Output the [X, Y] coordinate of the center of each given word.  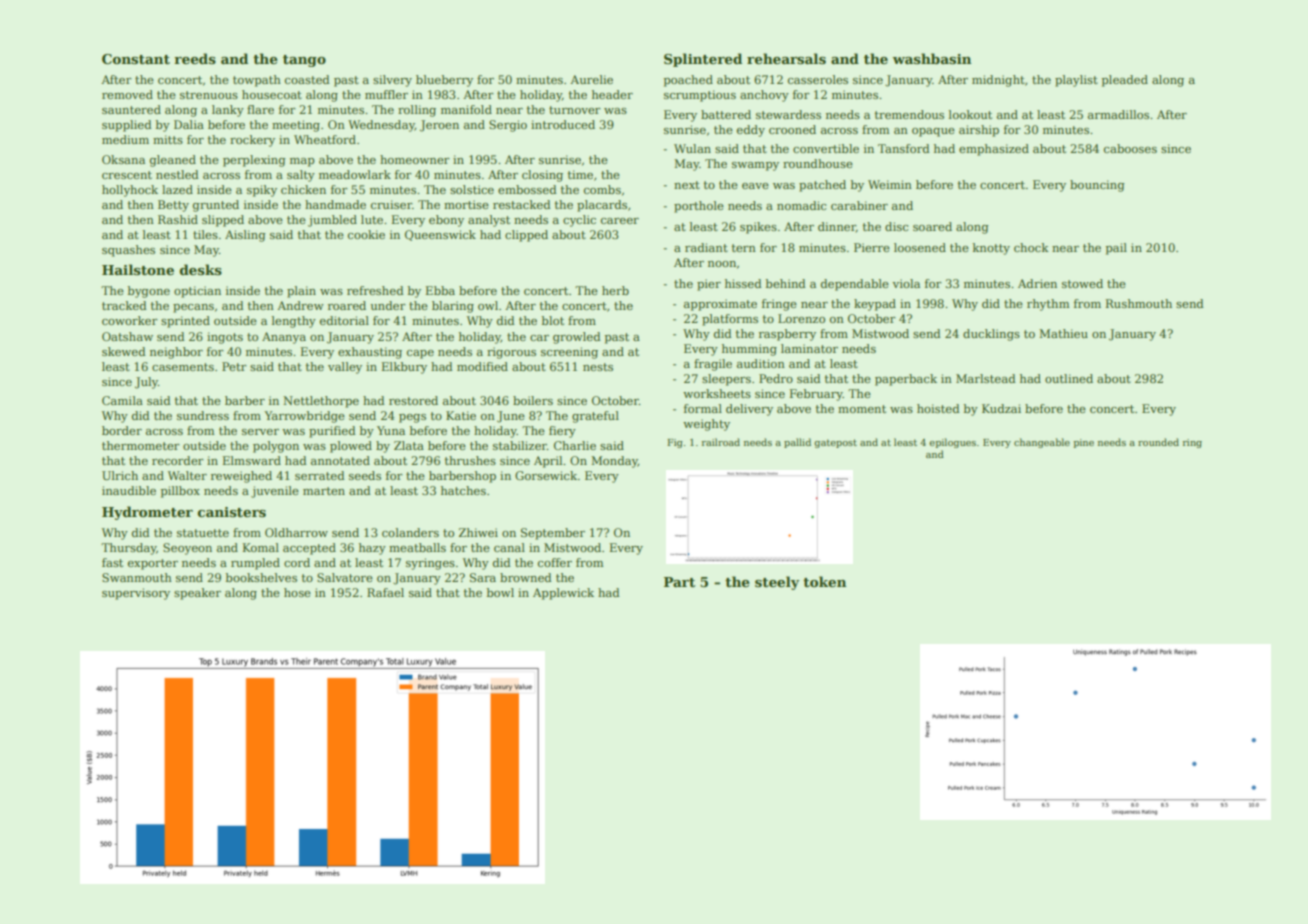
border [122, 430]
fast [112, 562]
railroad [721, 442]
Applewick [563, 594]
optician [197, 292]
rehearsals [786, 58]
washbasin [932, 58]
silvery [392, 81]
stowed [1082, 283]
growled [577, 338]
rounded [1158, 442]
